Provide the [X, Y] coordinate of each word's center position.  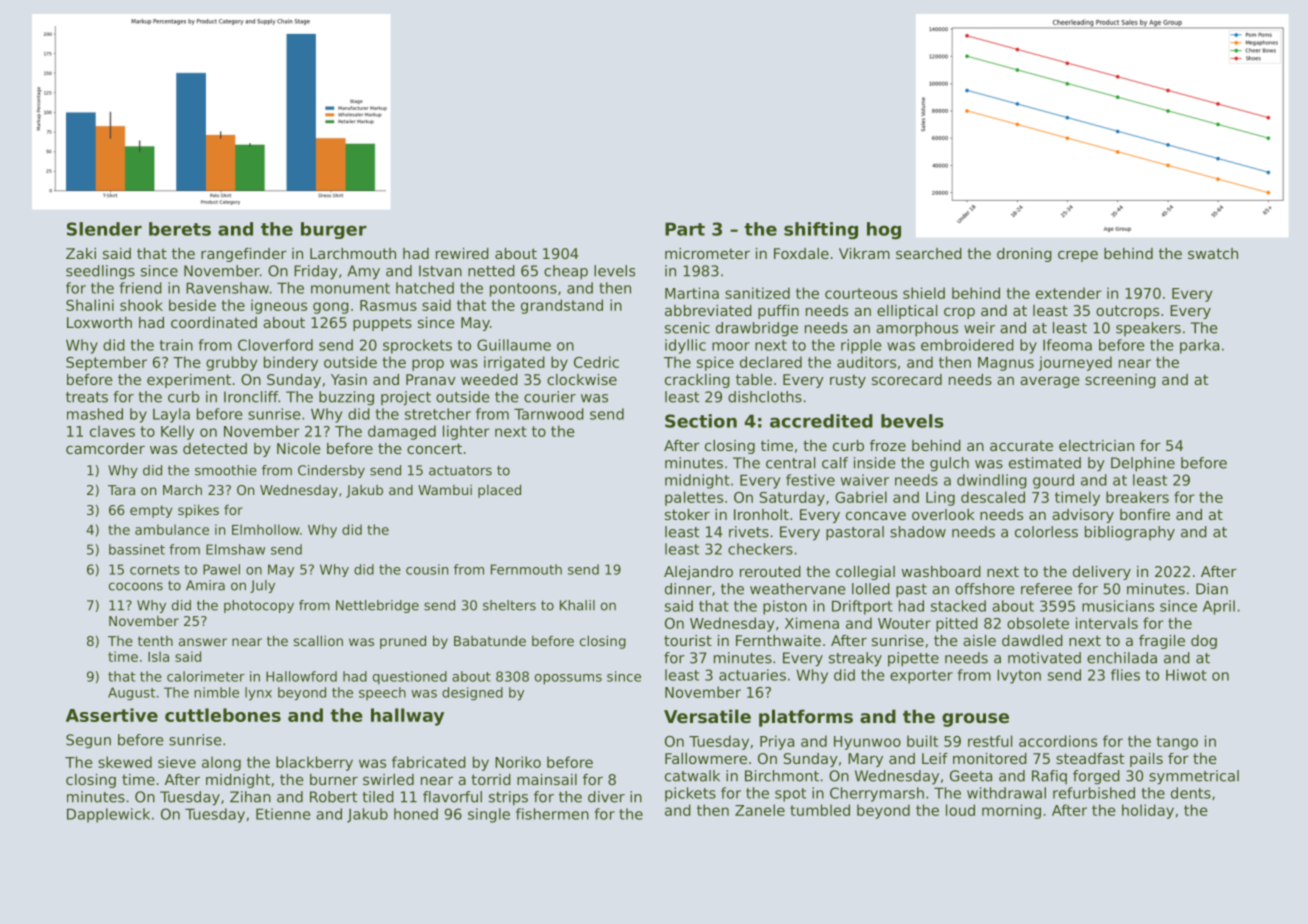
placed [499, 491]
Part [685, 229]
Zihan [250, 797]
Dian [1212, 589]
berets [180, 229]
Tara [121, 490]
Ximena [812, 623]
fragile [1162, 642]
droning [1024, 255]
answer [203, 642]
